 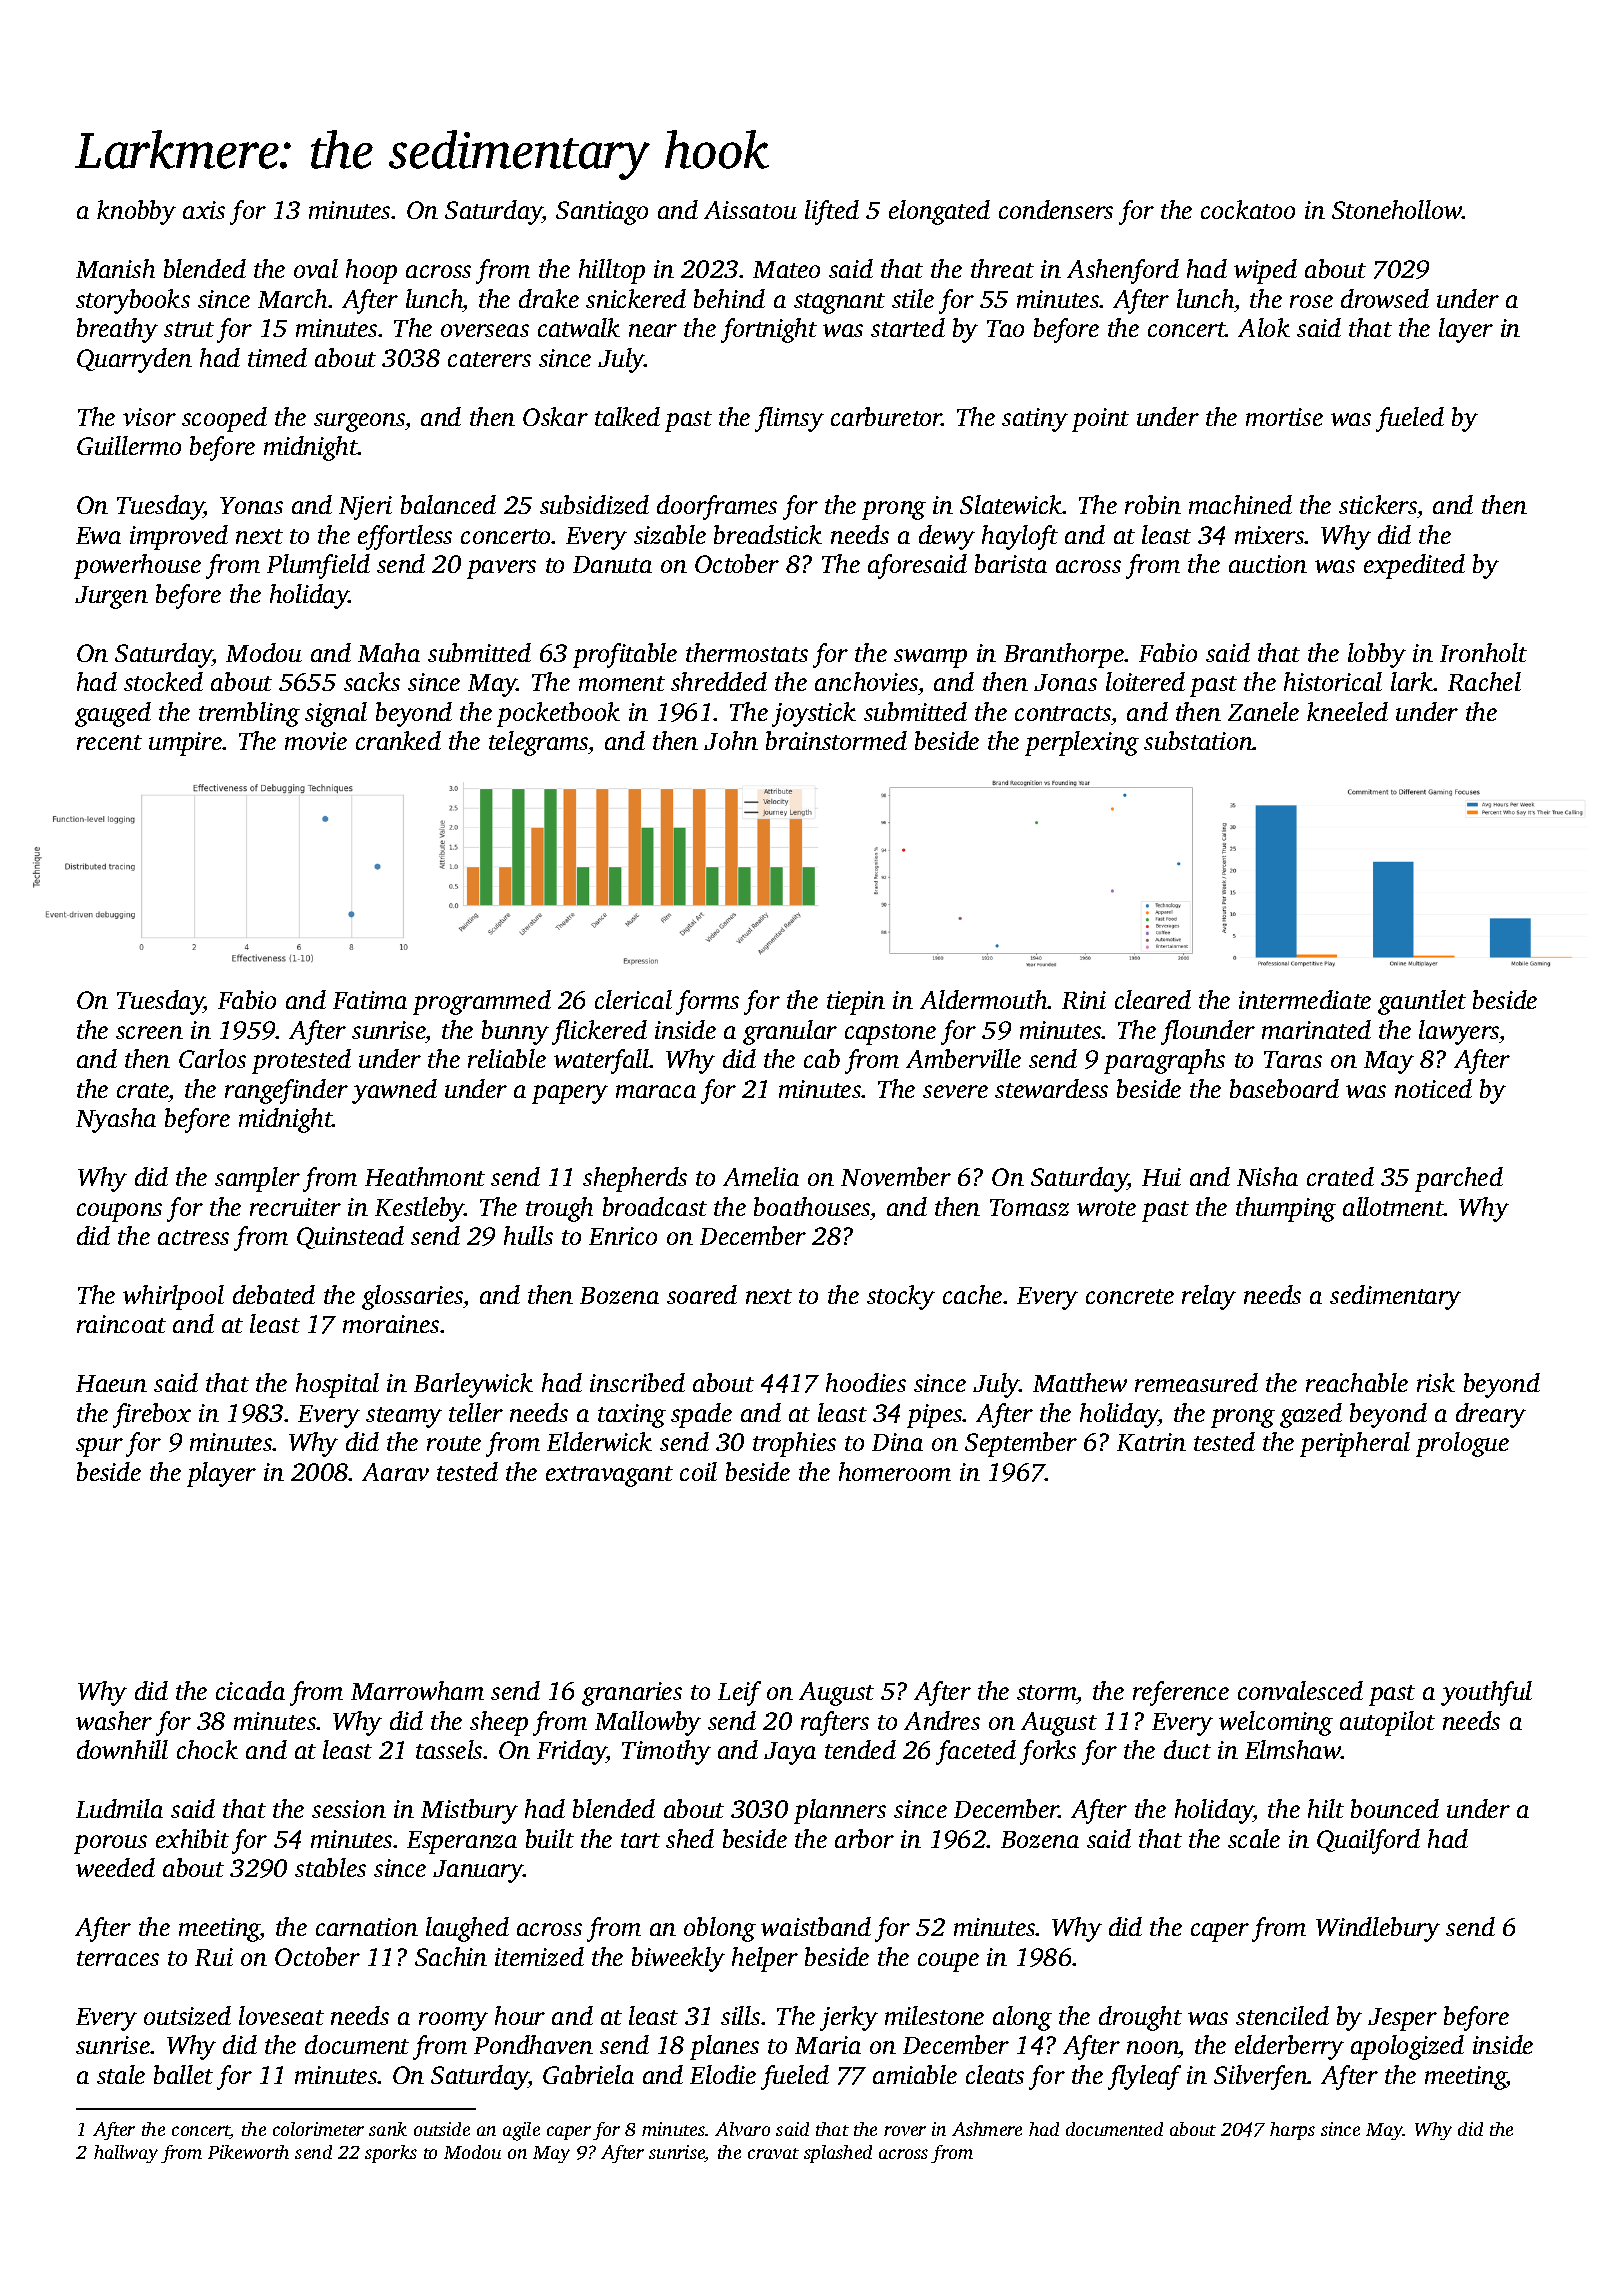 I want to click on satiny, so click(x=1035, y=420).
